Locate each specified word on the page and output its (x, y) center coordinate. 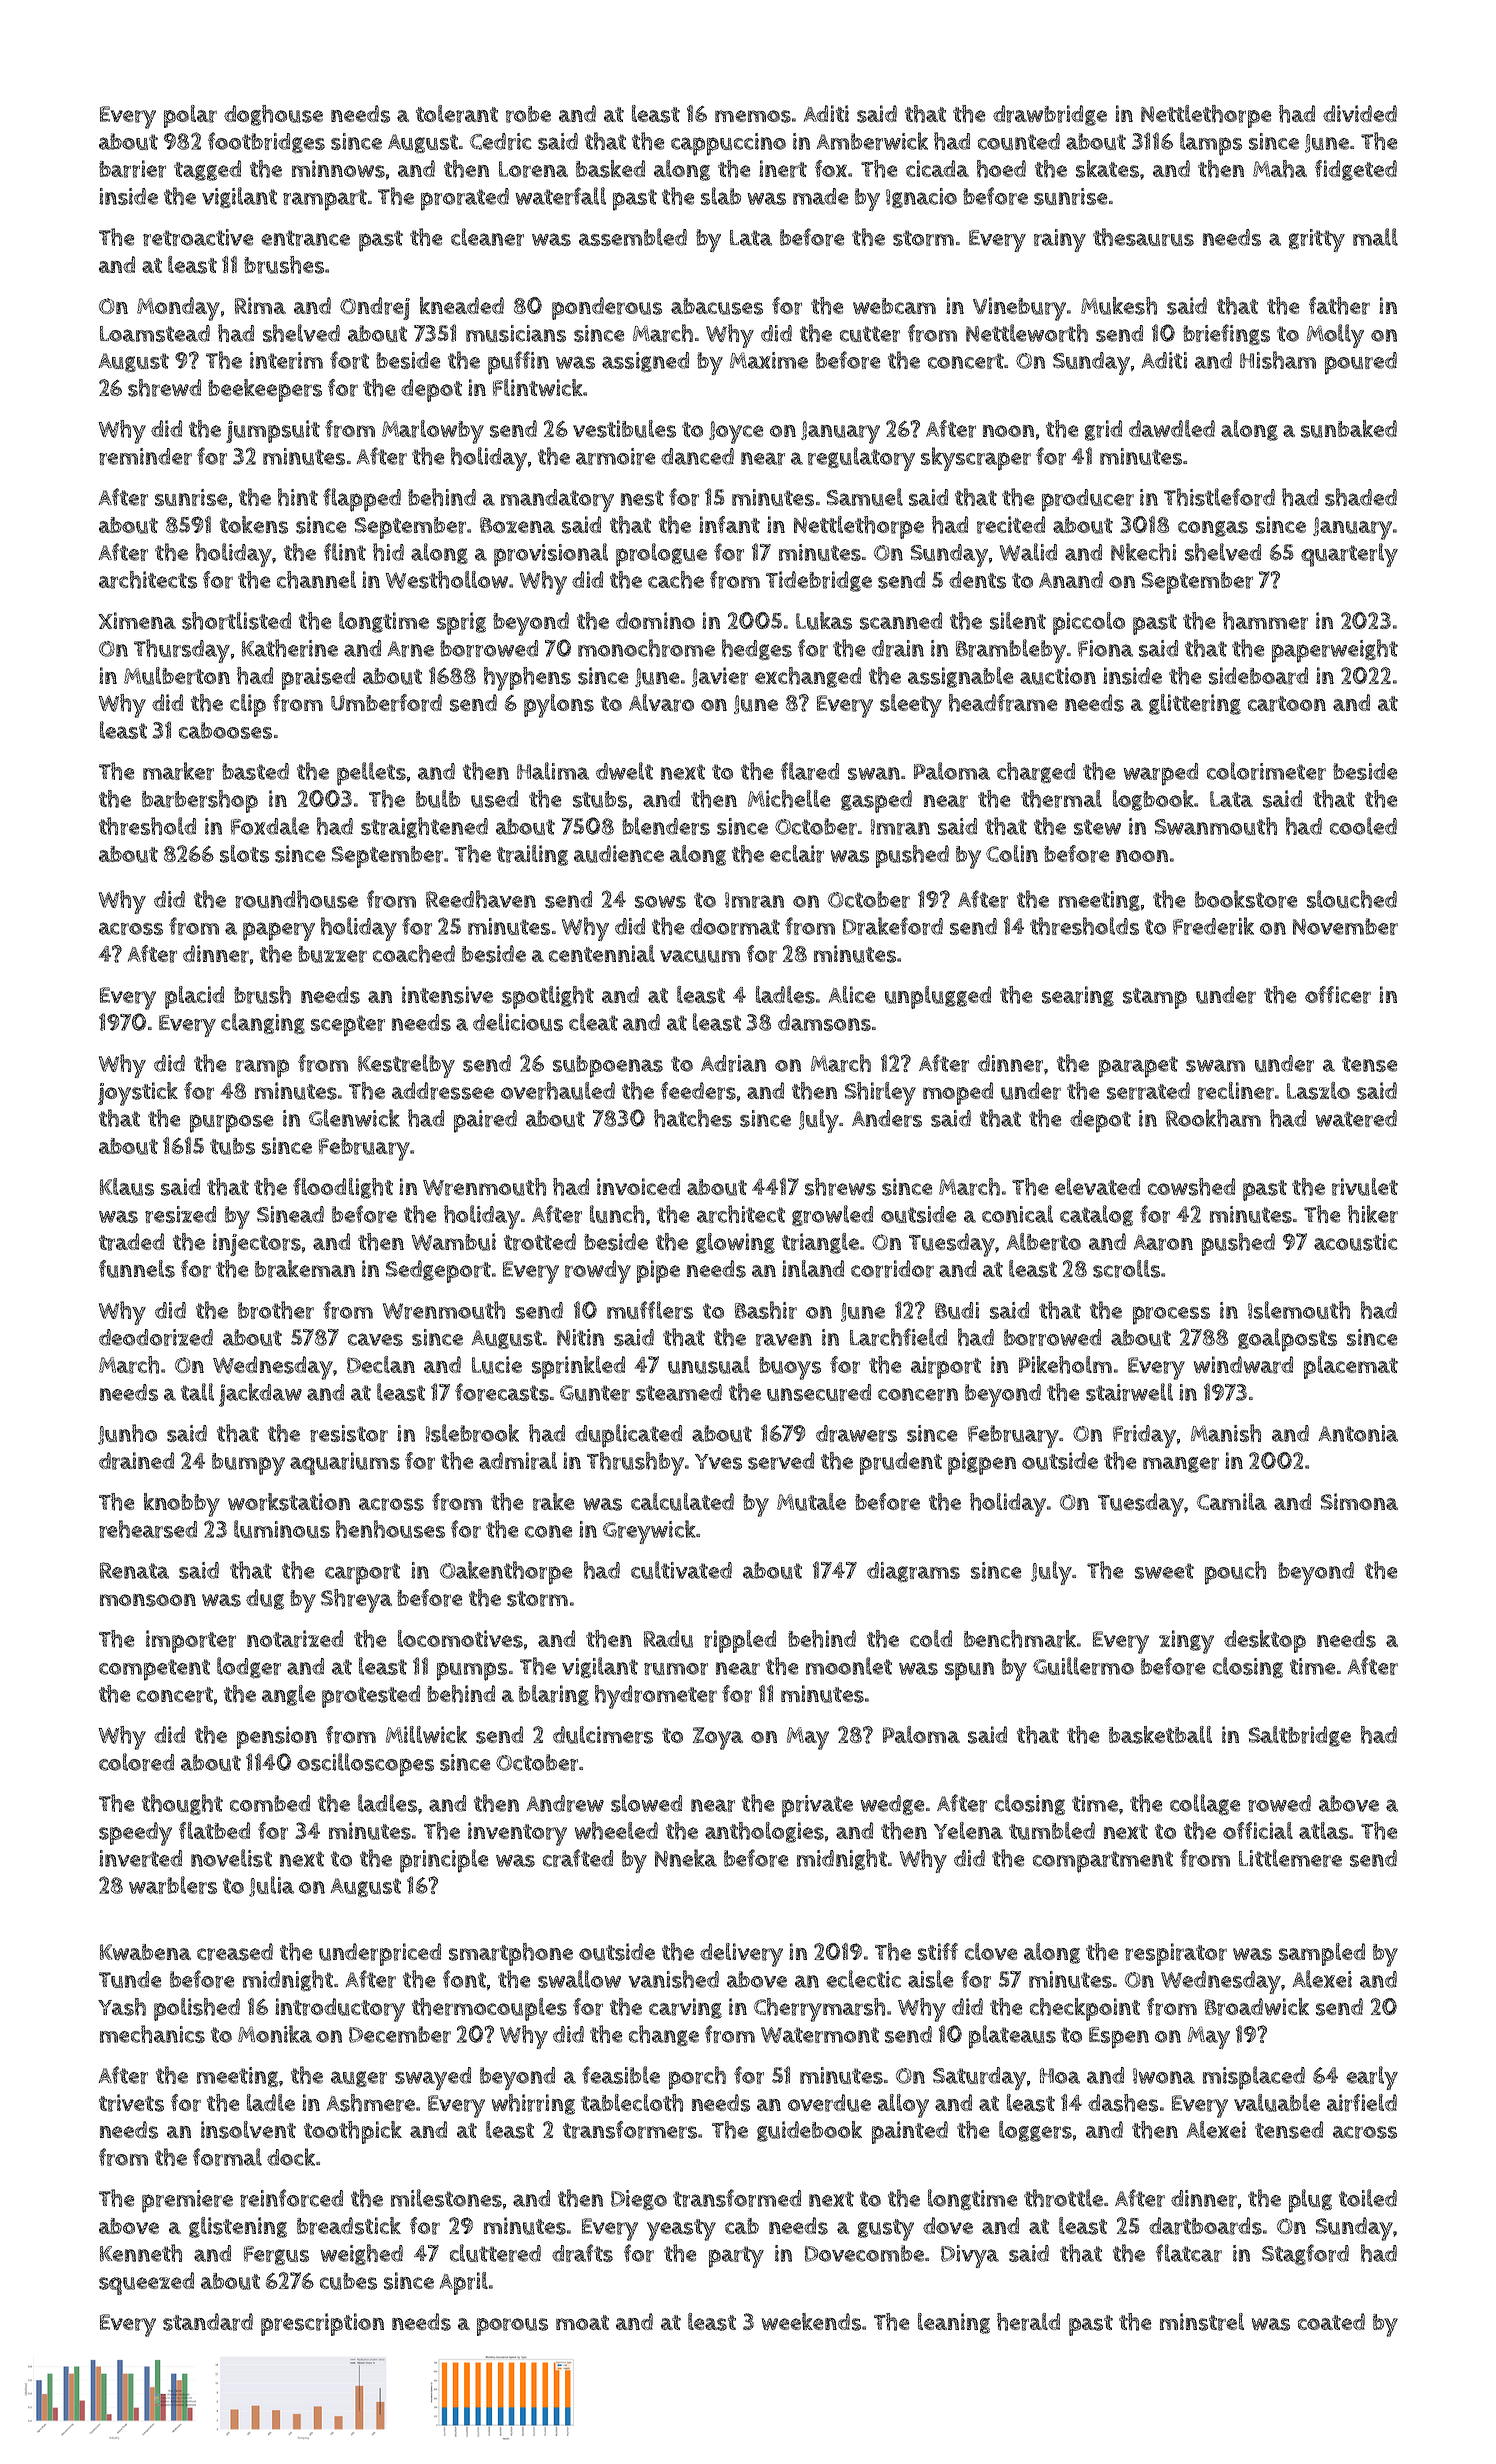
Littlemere (1290, 1858)
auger (359, 2079)
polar (190, 116)
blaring (554, 1695)
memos (753, 116)
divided (1360, 113)
